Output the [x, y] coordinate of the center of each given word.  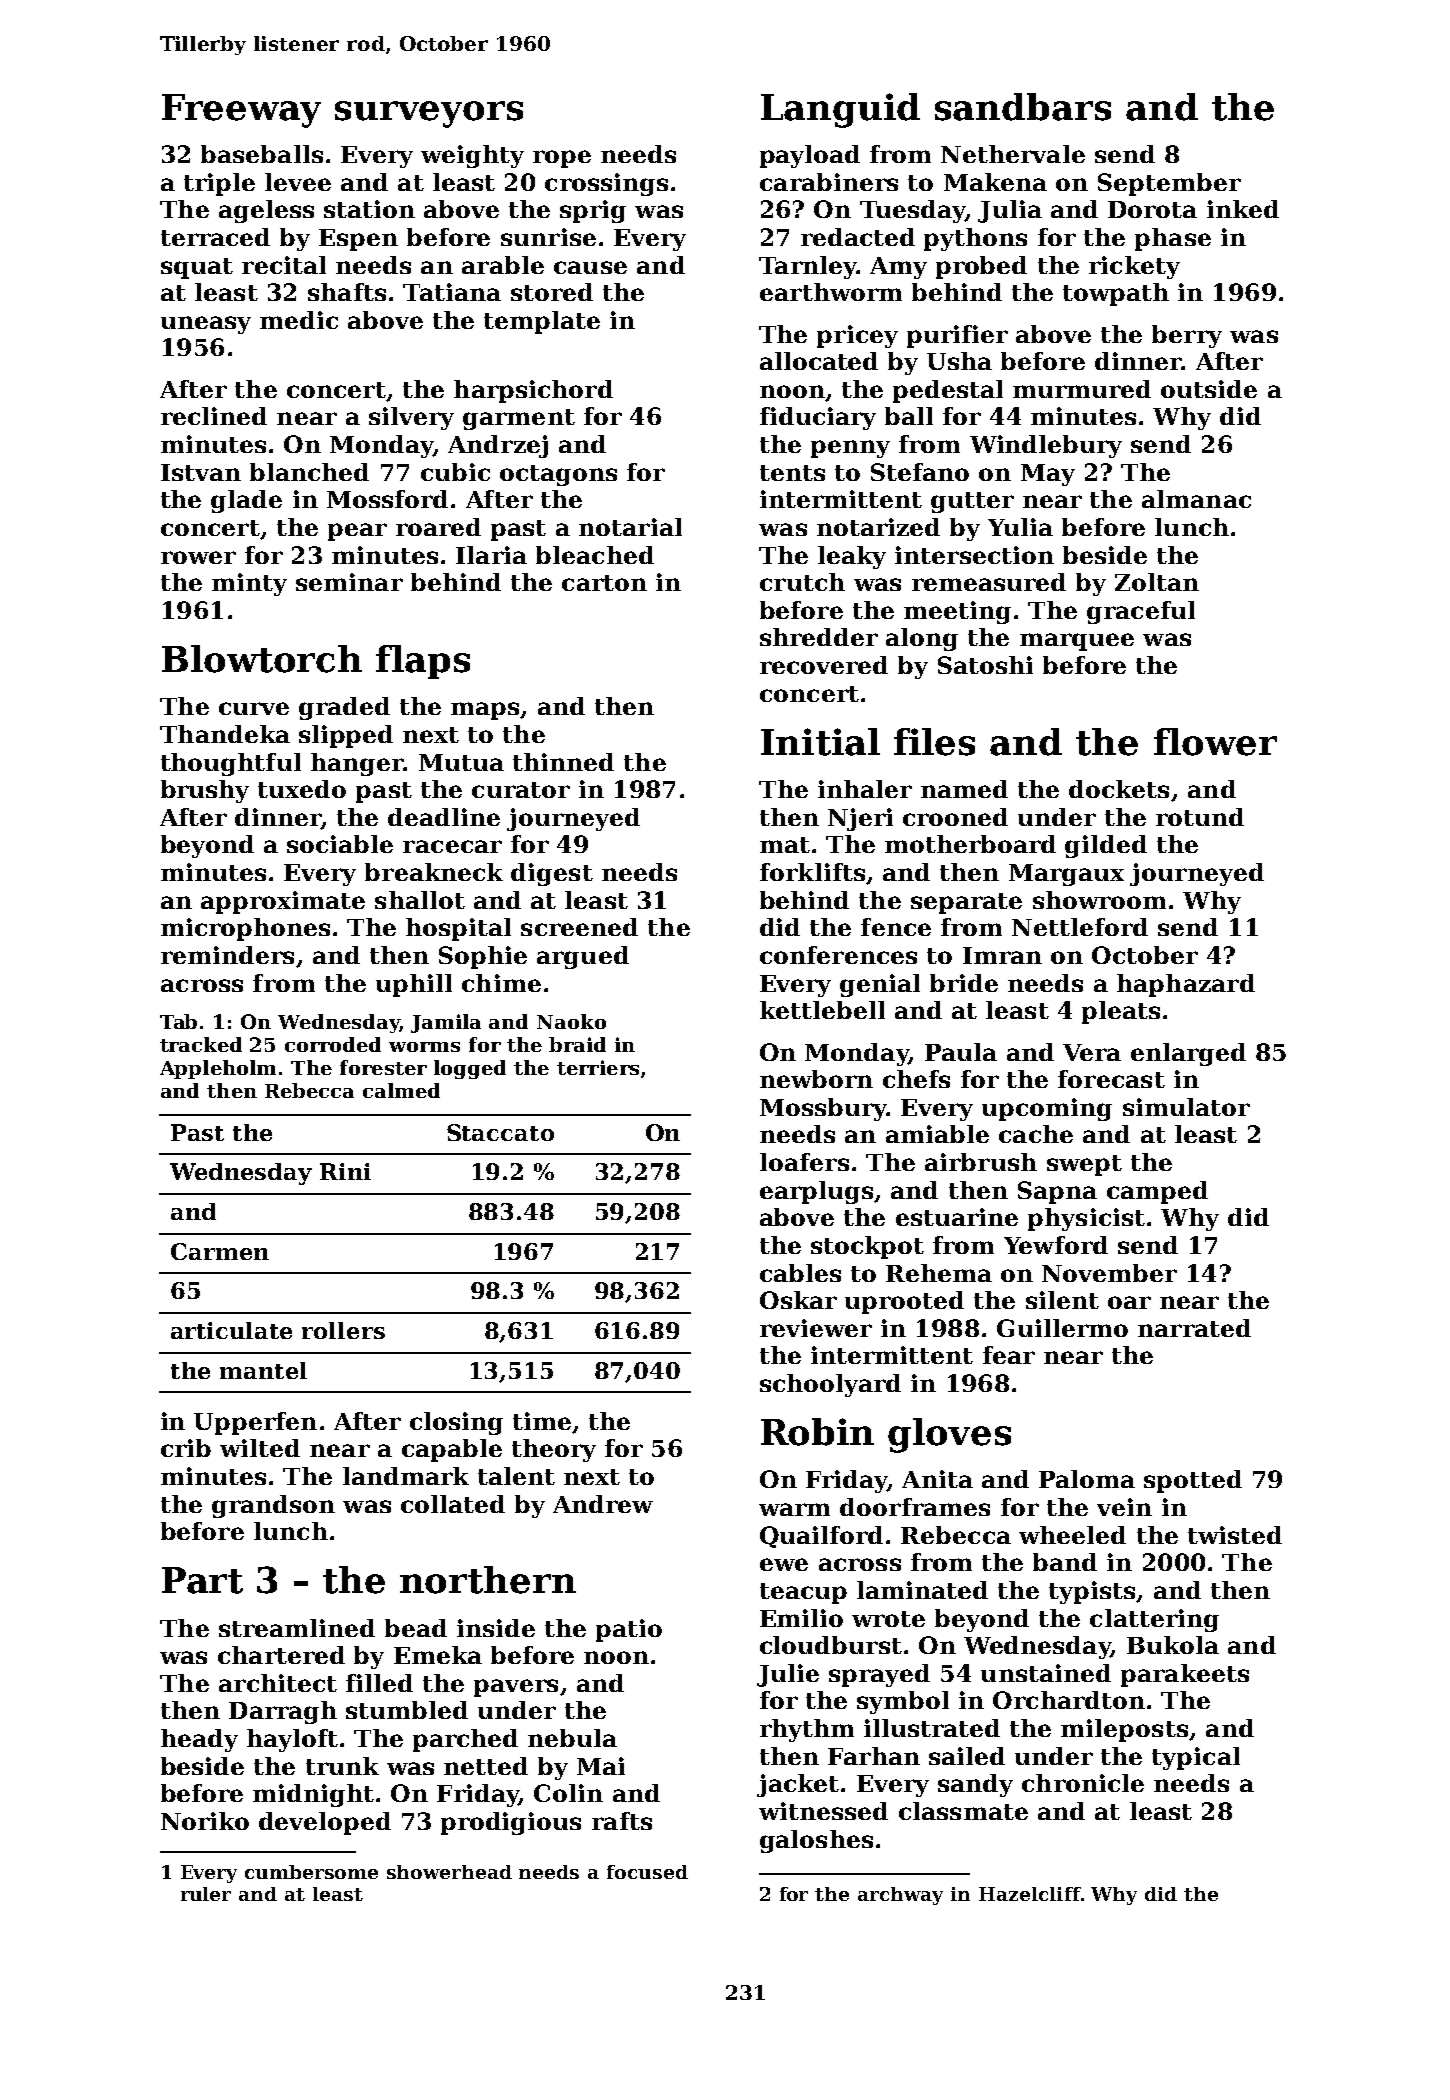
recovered [824, 665]
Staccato [500, 1132]
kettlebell [822, 1010]
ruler [206, 1894]
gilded [1106, 846]
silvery [411, 418]
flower [1215, 742]
